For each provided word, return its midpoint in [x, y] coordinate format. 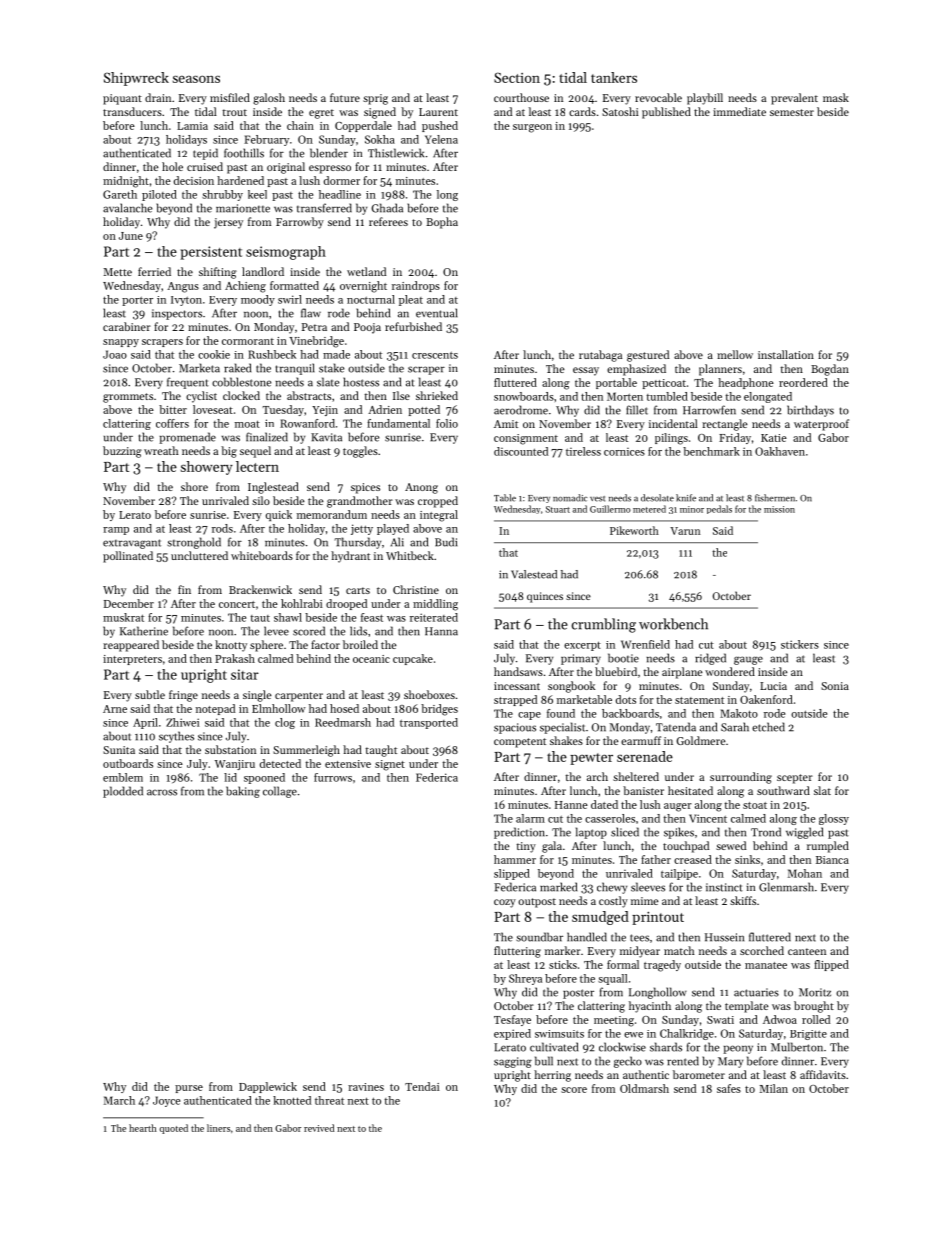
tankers [614, 77]
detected [280, 763]
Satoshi [620, 111]
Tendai [422, 1086]
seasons [196, 79]
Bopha [442, 223]
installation [786, 354]
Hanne [571, 805]
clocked [241, 395]
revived [319, 1128]
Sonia [835, 686]
